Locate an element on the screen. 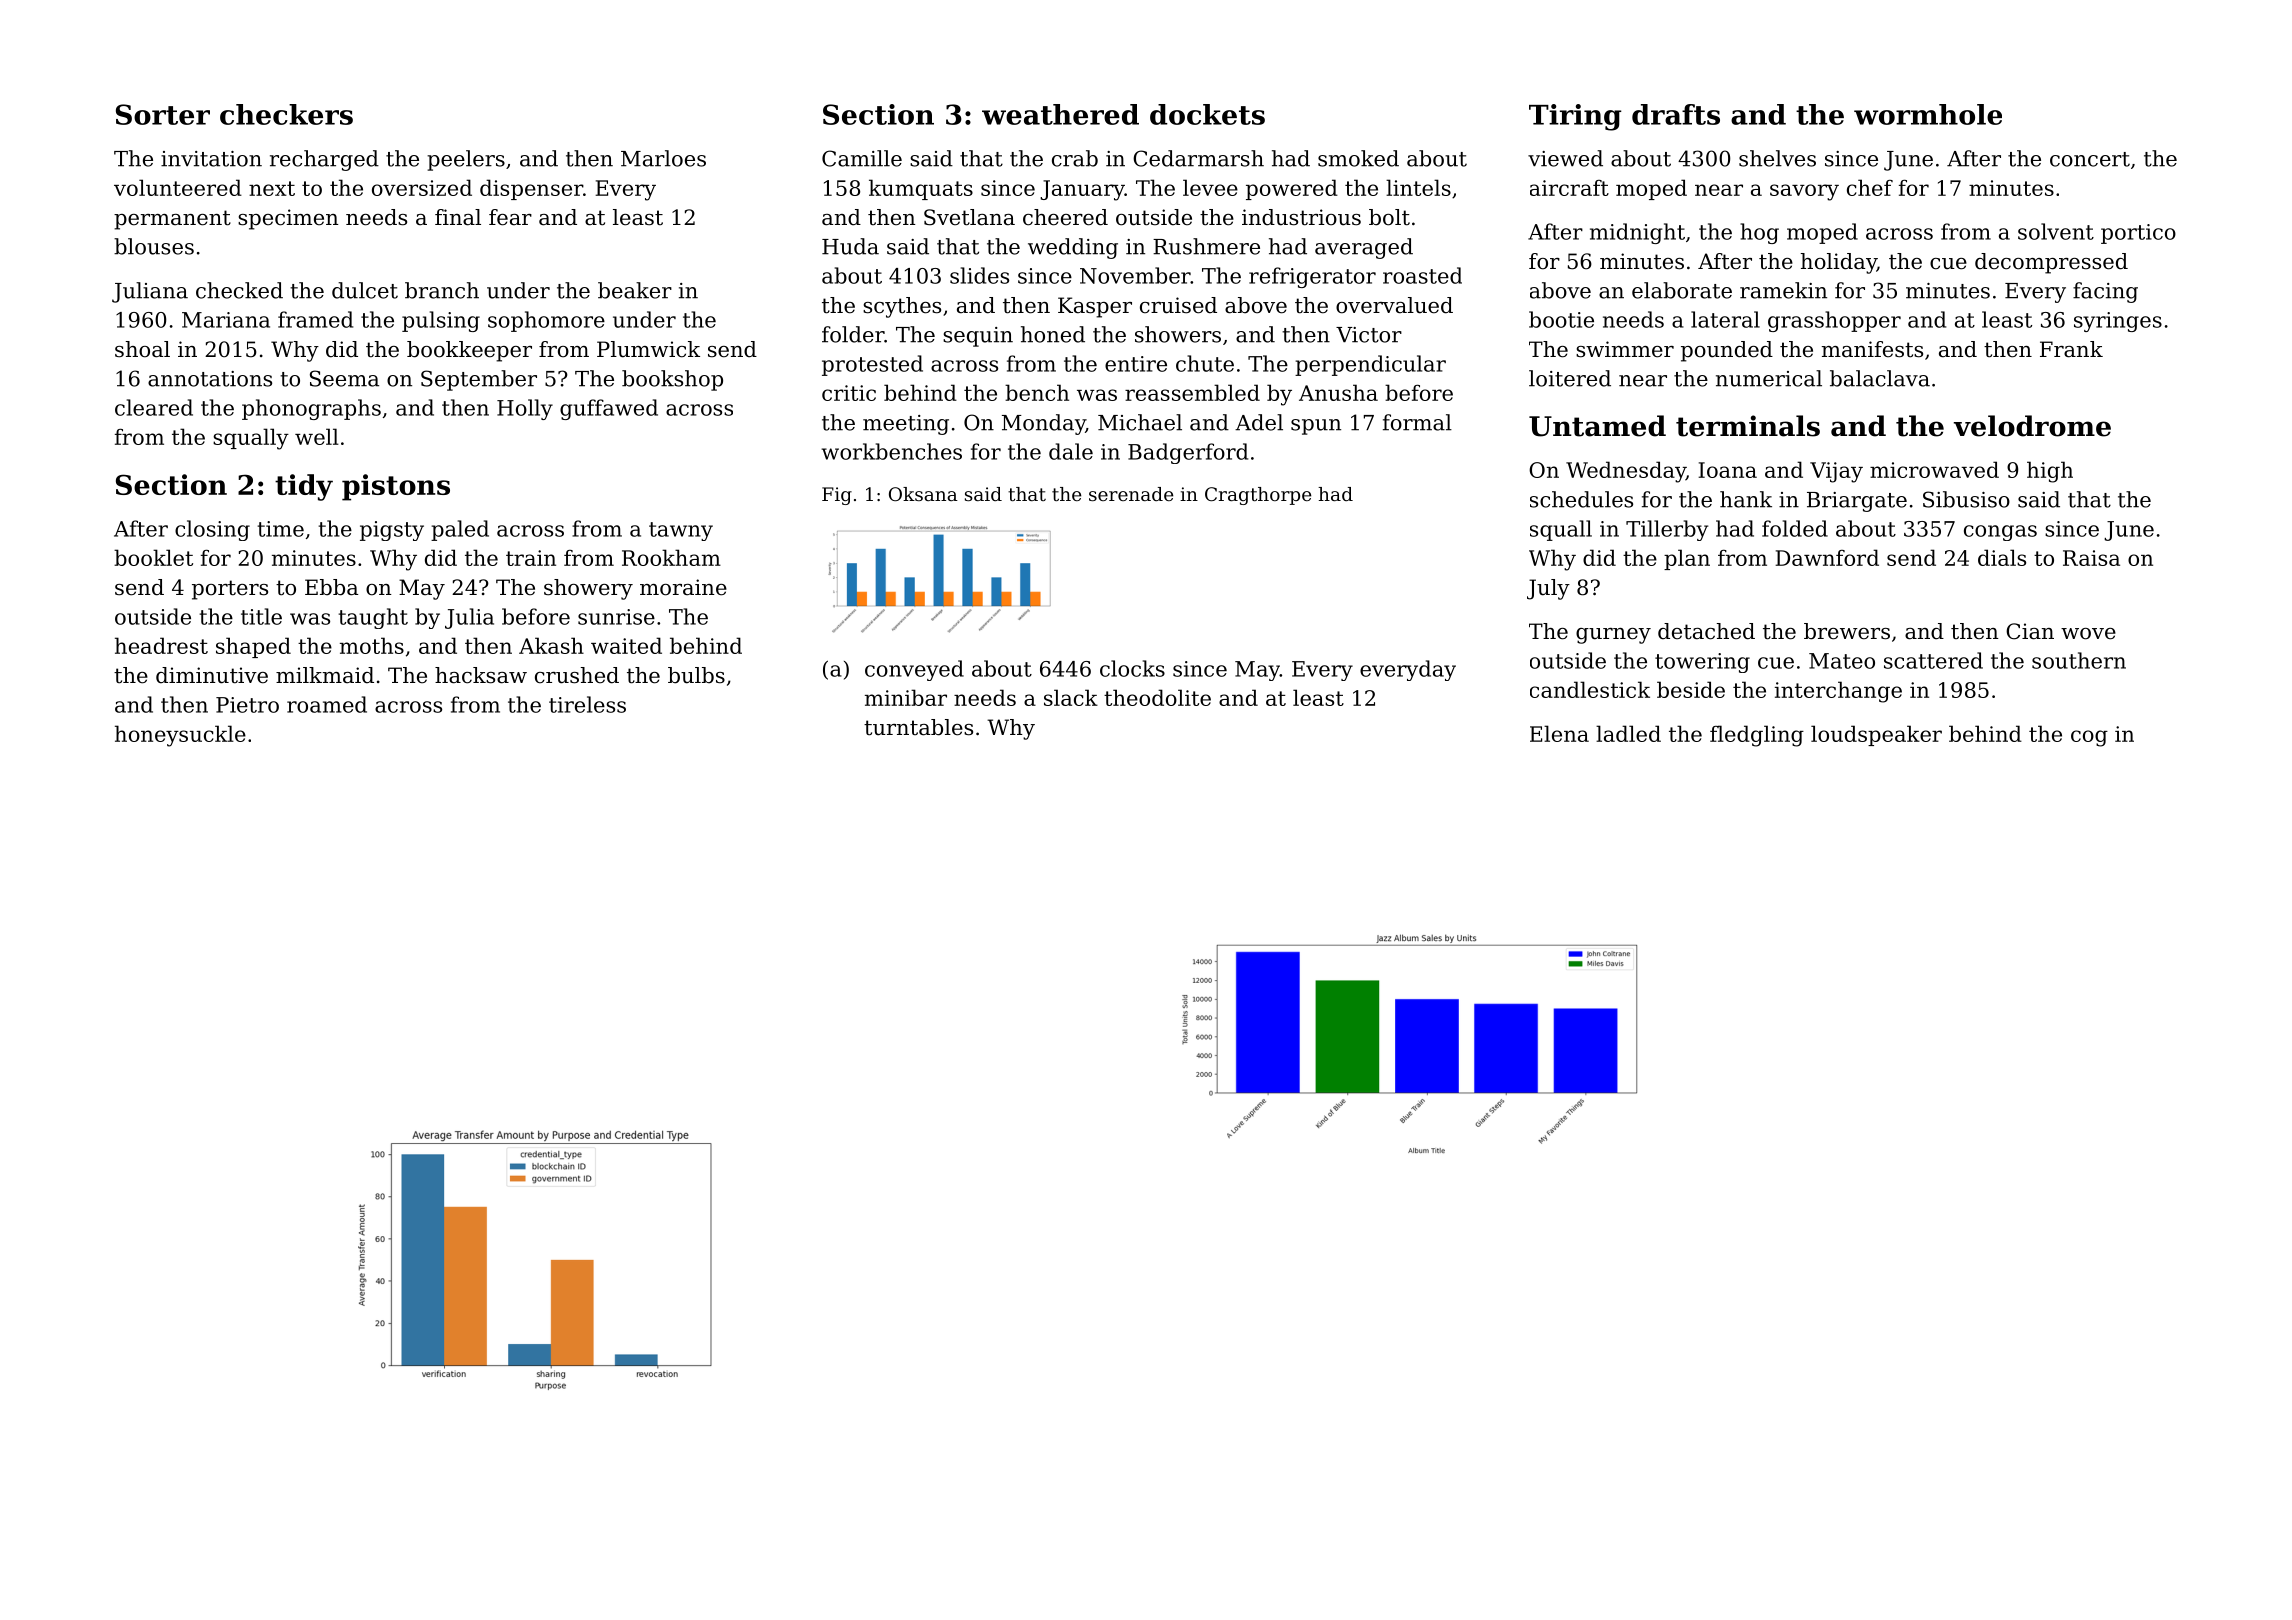  minibar is located at coordinates (906, 697).
